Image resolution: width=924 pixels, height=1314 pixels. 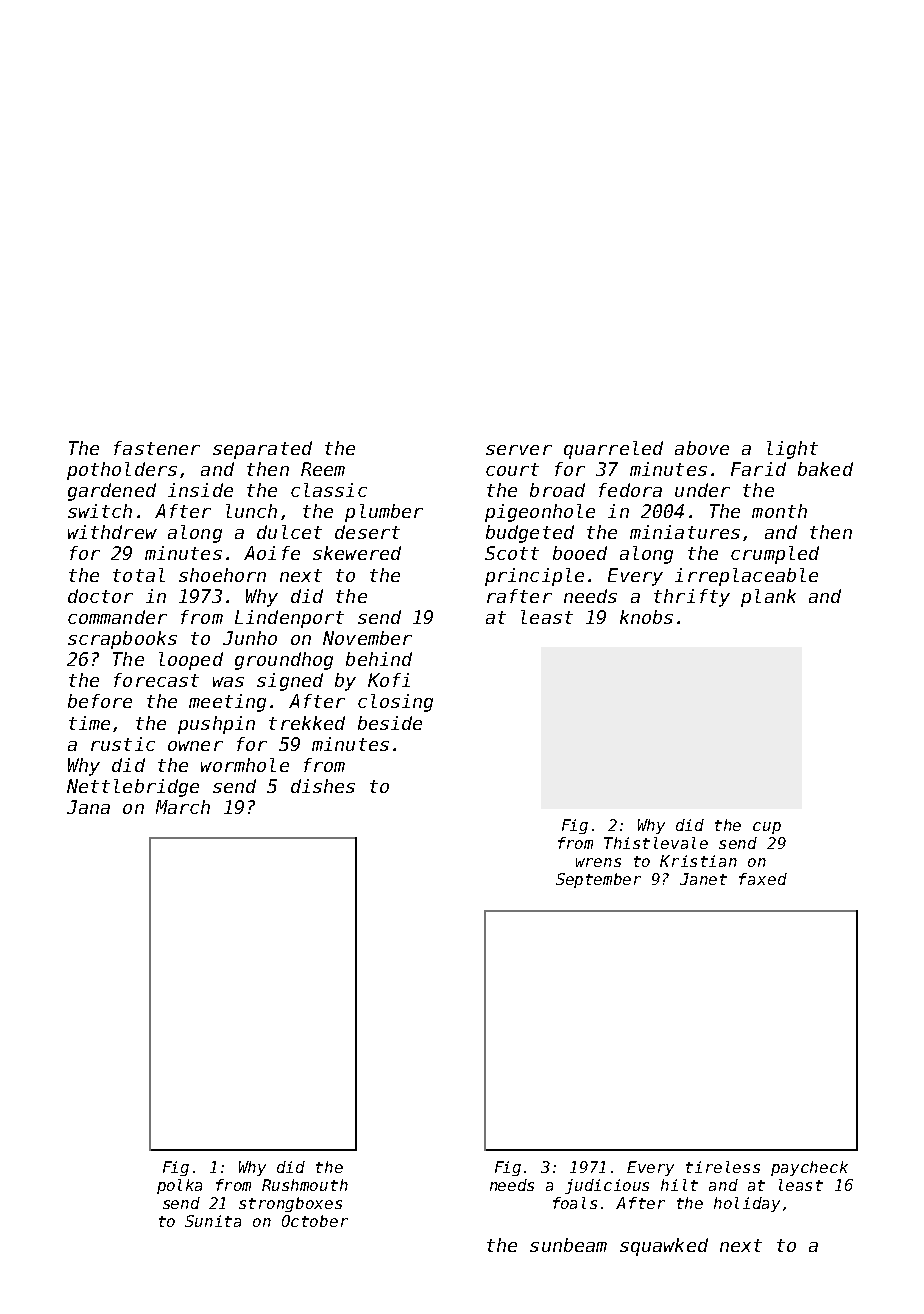 What do you see at coordinates (779, 511) in the screenshot?
I see `month` at bounding box center [779, 511].
